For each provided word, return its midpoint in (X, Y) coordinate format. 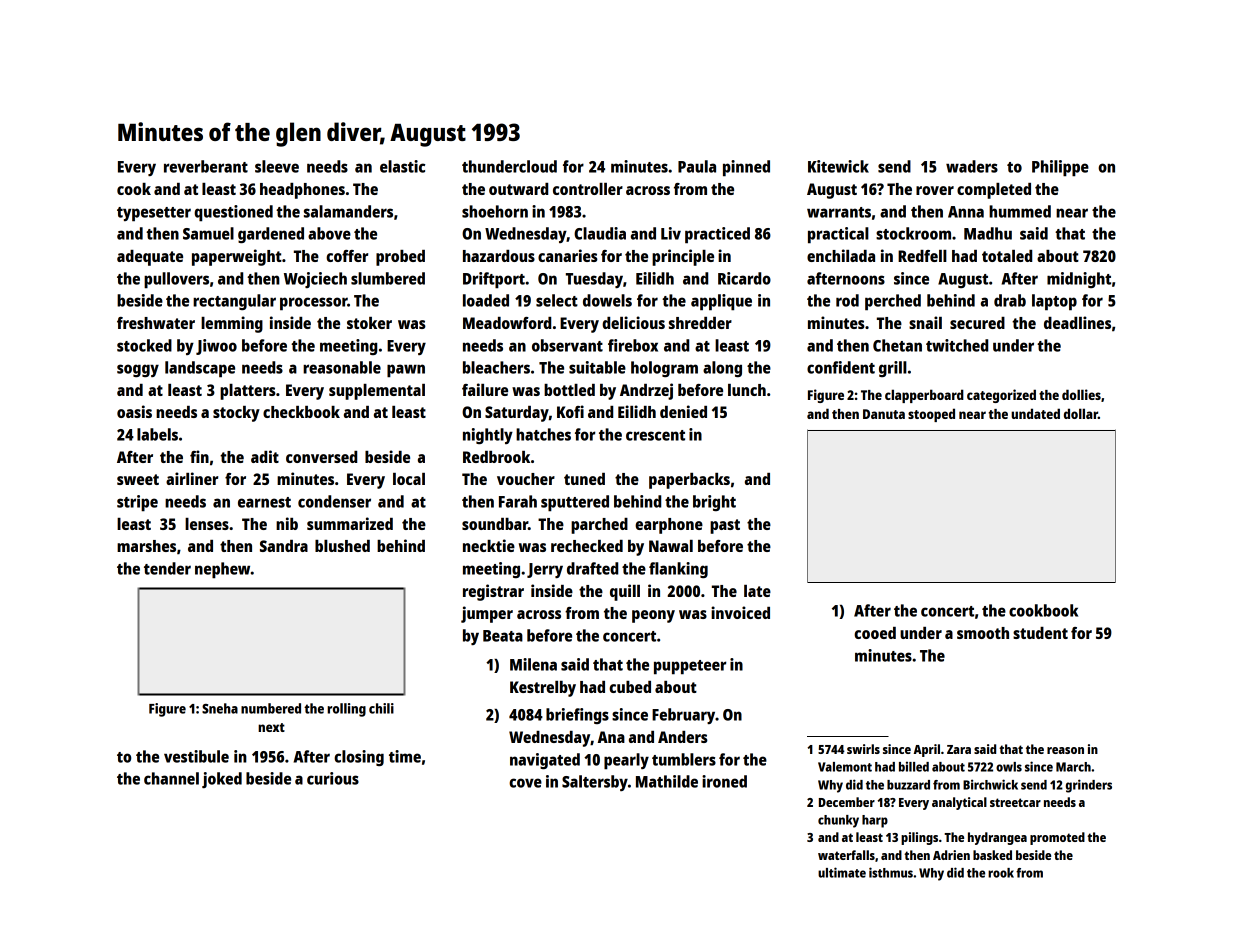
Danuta (884, 414)
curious (333, 778)
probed (400, 258)
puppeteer (690, 667)
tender (167, 568)
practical (838, 235)
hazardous (499, 256)
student (1040, 633)
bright (714, 503)
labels (157, 434)
